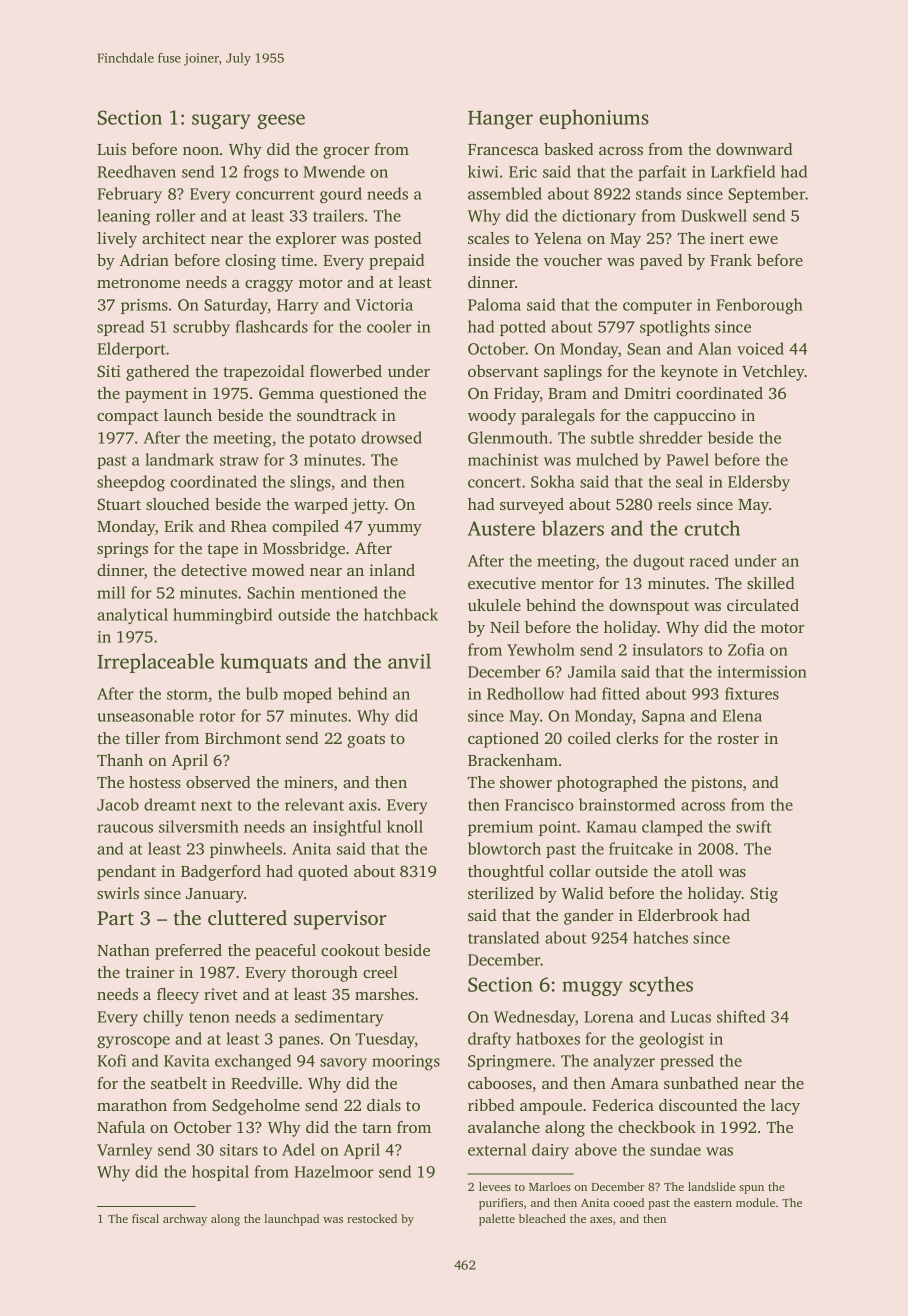 The height and width of the screenshot is (1316, 908). I want to click on restocked, so click(372, 1218).
